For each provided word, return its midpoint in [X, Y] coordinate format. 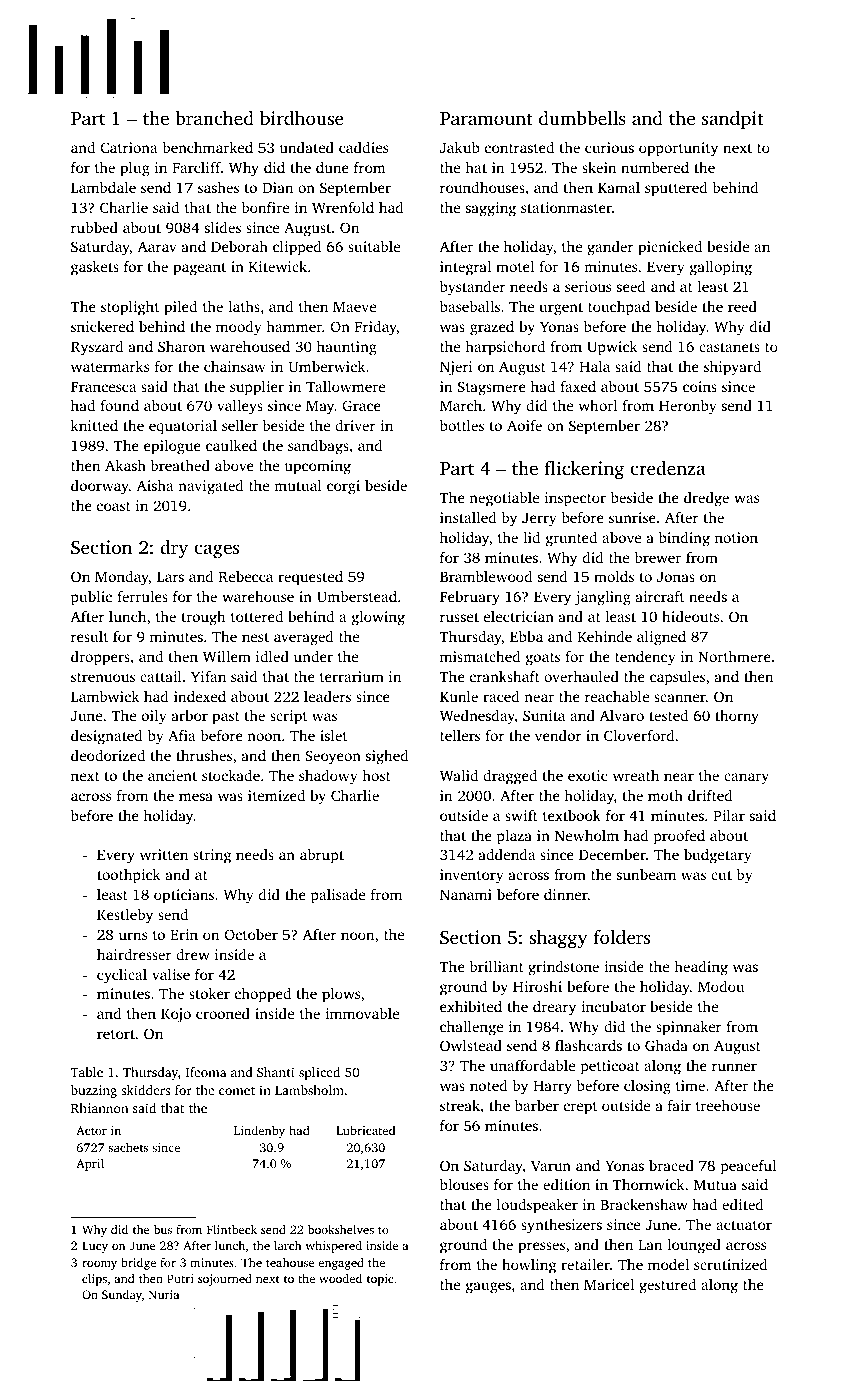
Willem [227, 656]
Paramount [486, 118]
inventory [472, 876]
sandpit [733, 120]
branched [214, 118]
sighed [387, 757]
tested [668, 715]
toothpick [129, 876]
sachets [128, 1147]
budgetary [718, 856]
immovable [362, 1013]
